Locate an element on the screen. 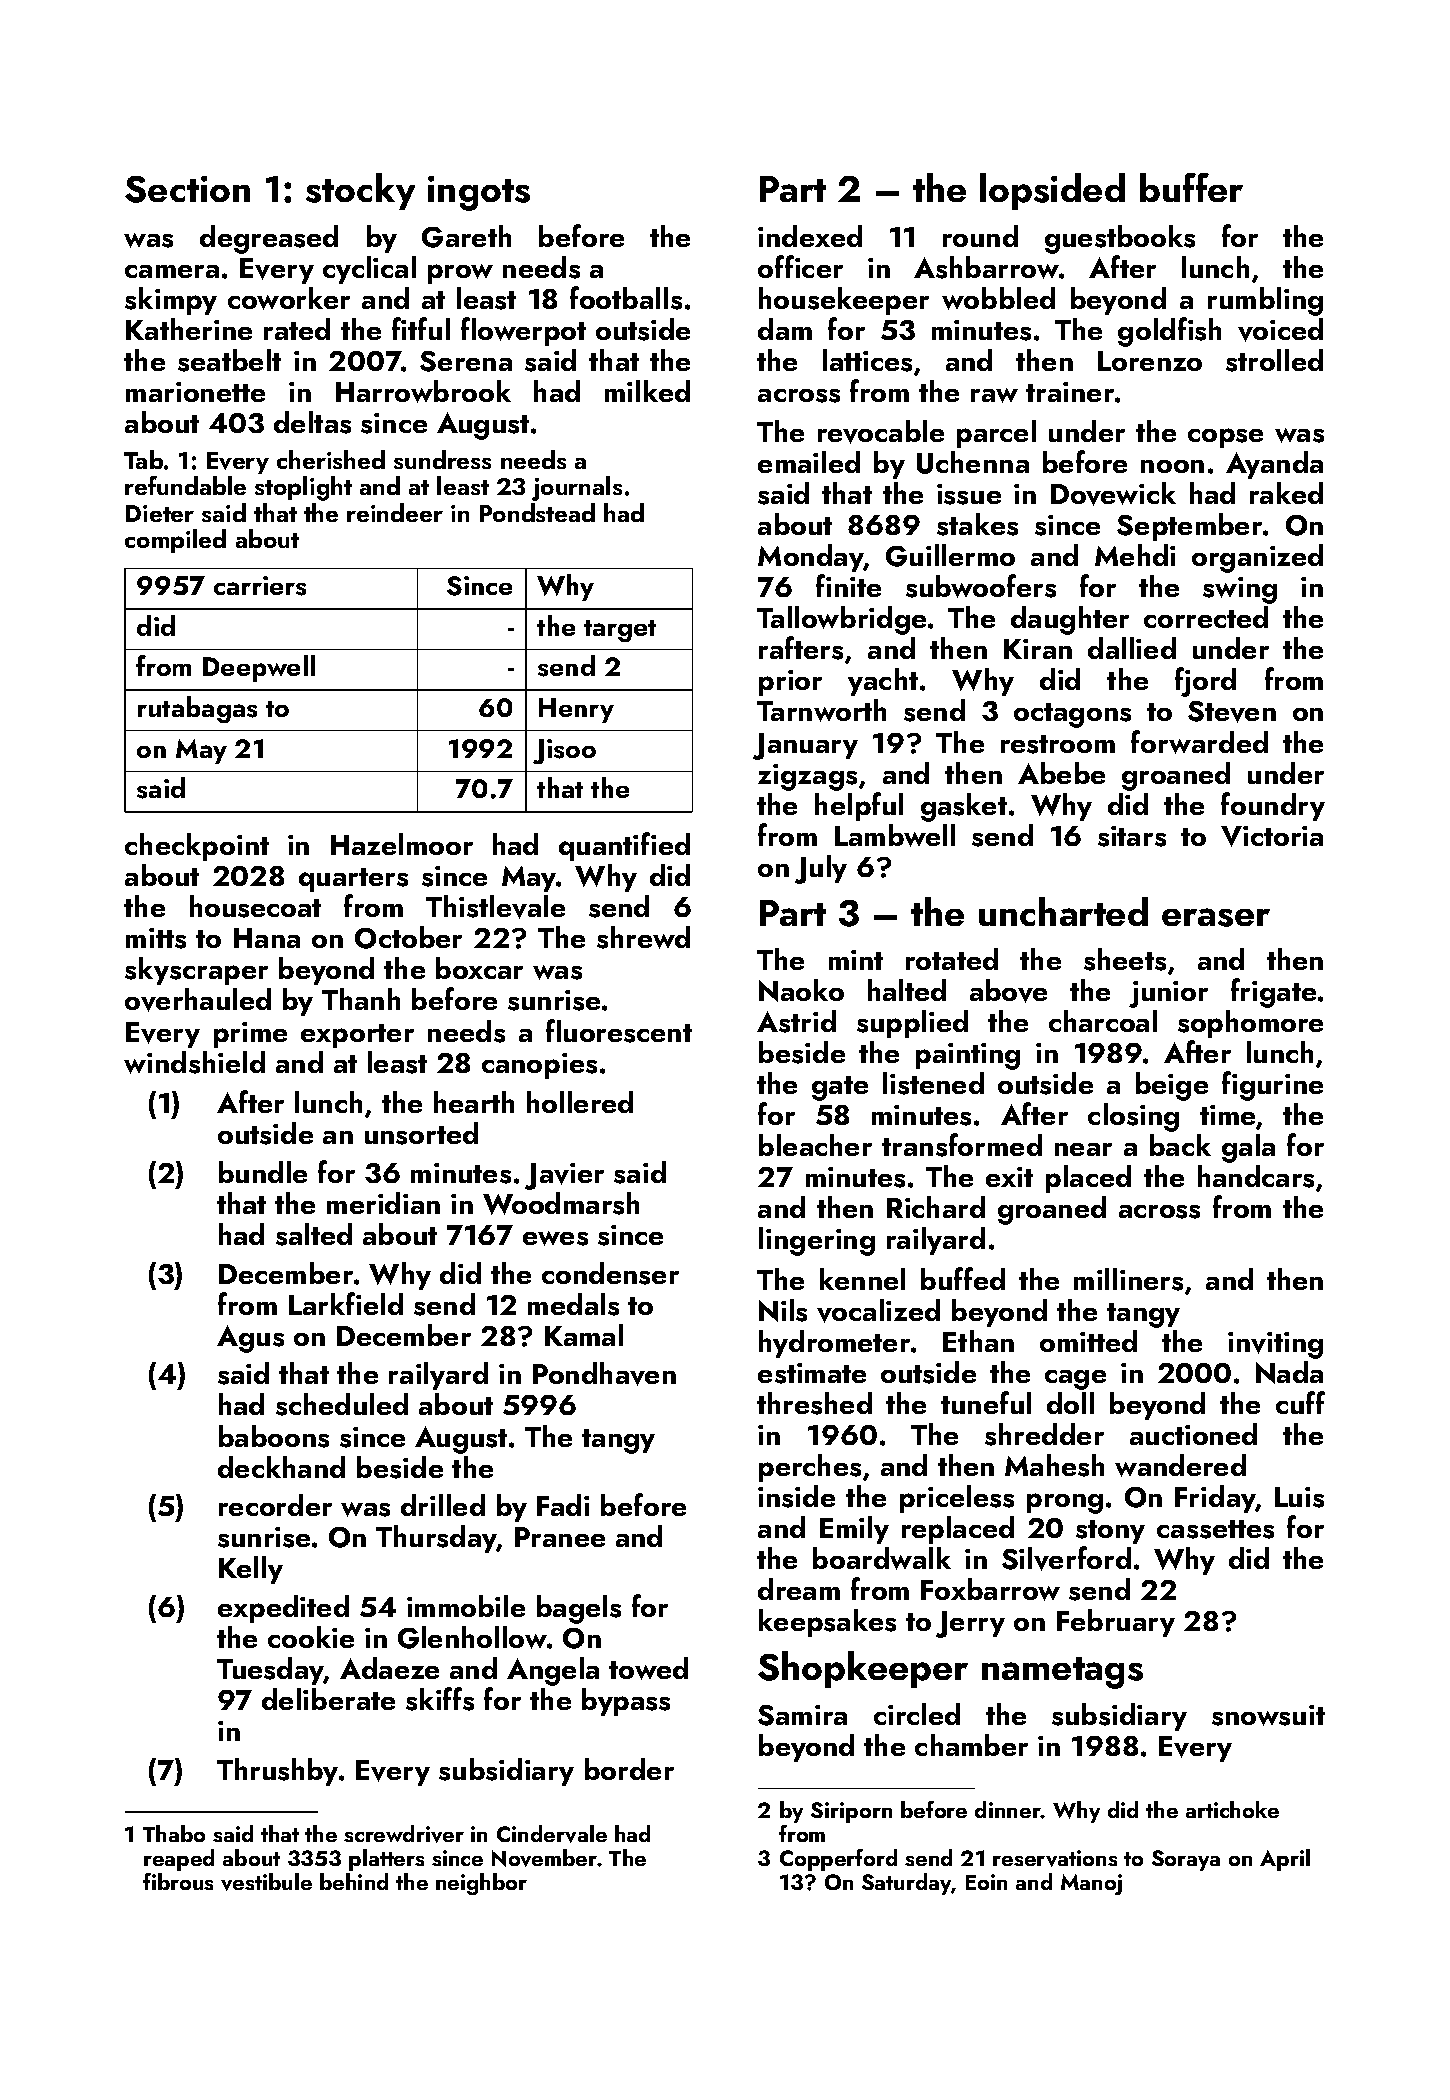 The height and width of the screenshot is (2100, 1450). Section is located at coordinates (187, 189).
